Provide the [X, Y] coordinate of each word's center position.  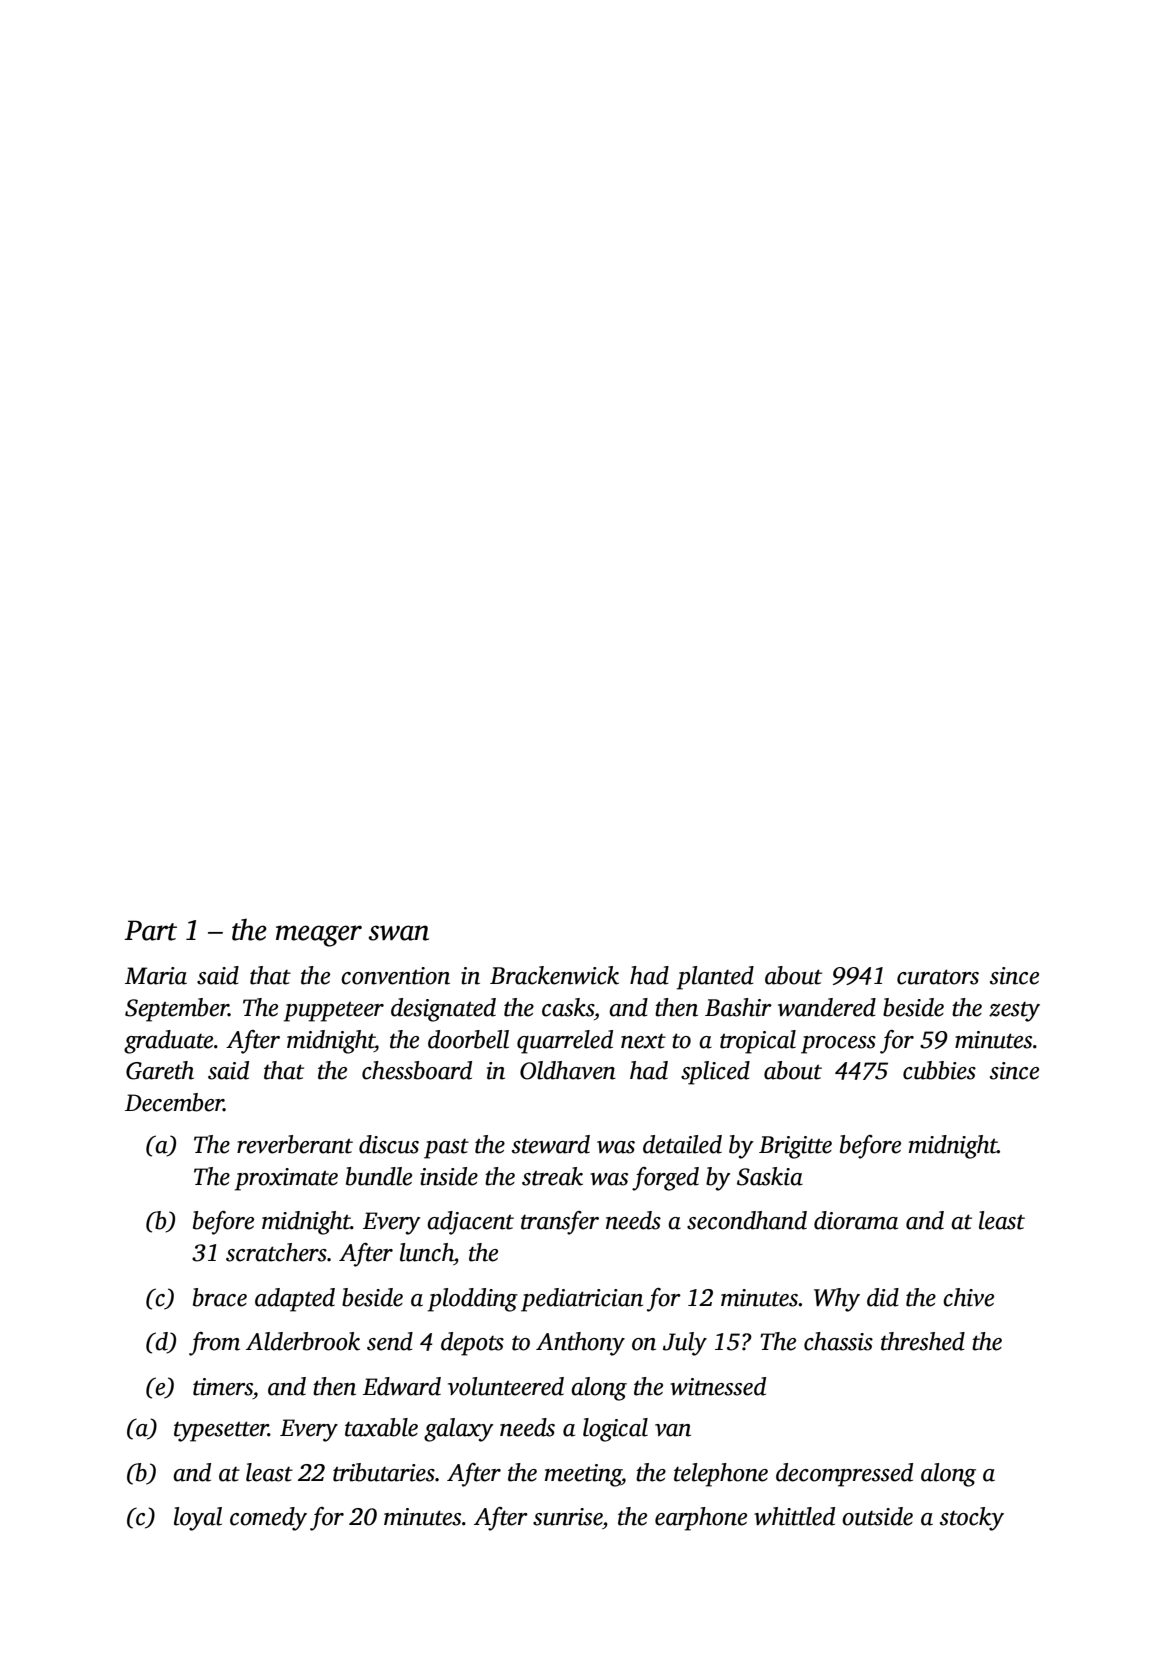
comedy [268, 1519]
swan [398, 933]
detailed [682, 1144]
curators [938, 977]
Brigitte [795, 1147]
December [174, 1102]
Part [151, 930]
